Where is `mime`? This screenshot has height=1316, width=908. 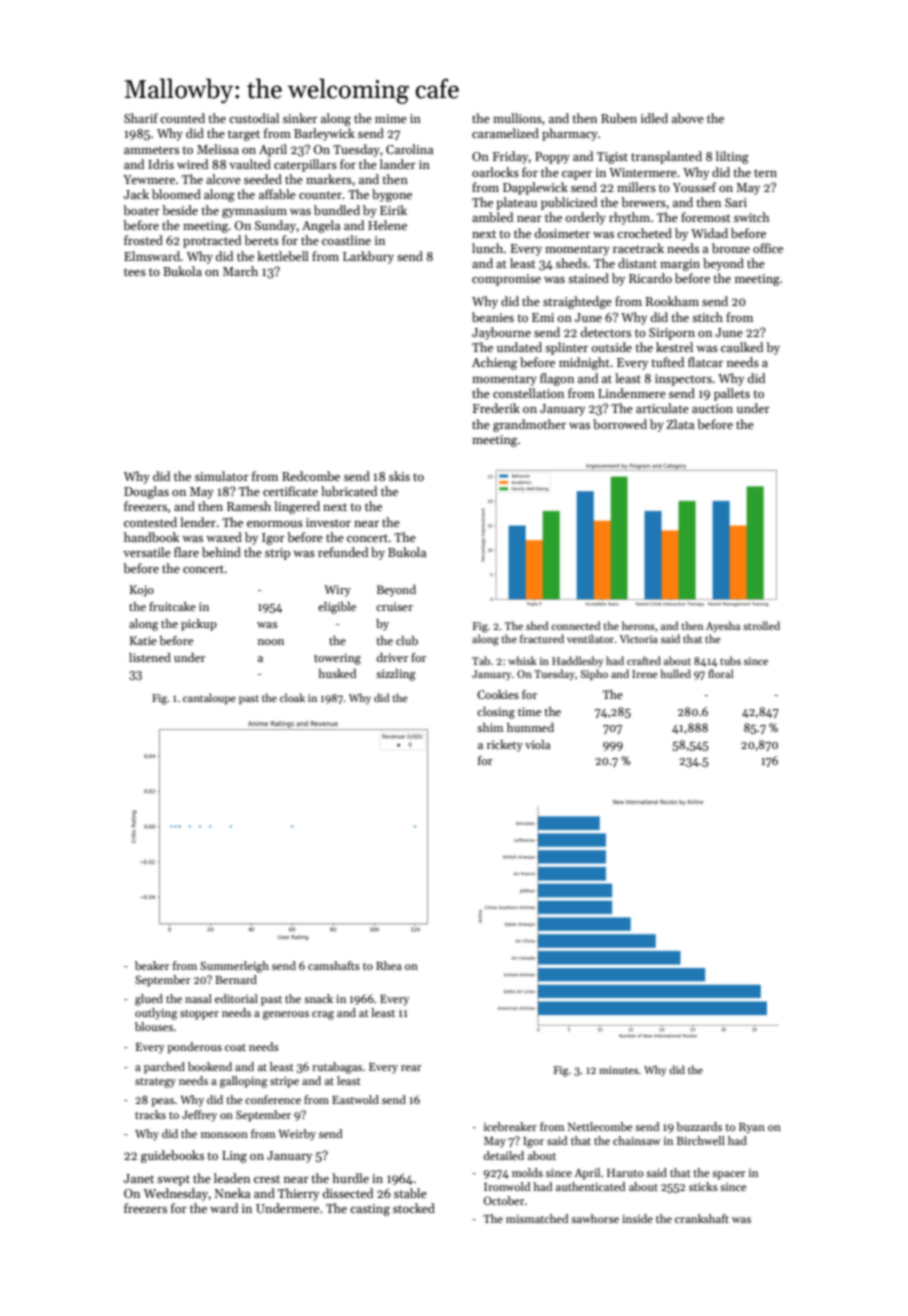
mime is located at coordinates (391, 118).
